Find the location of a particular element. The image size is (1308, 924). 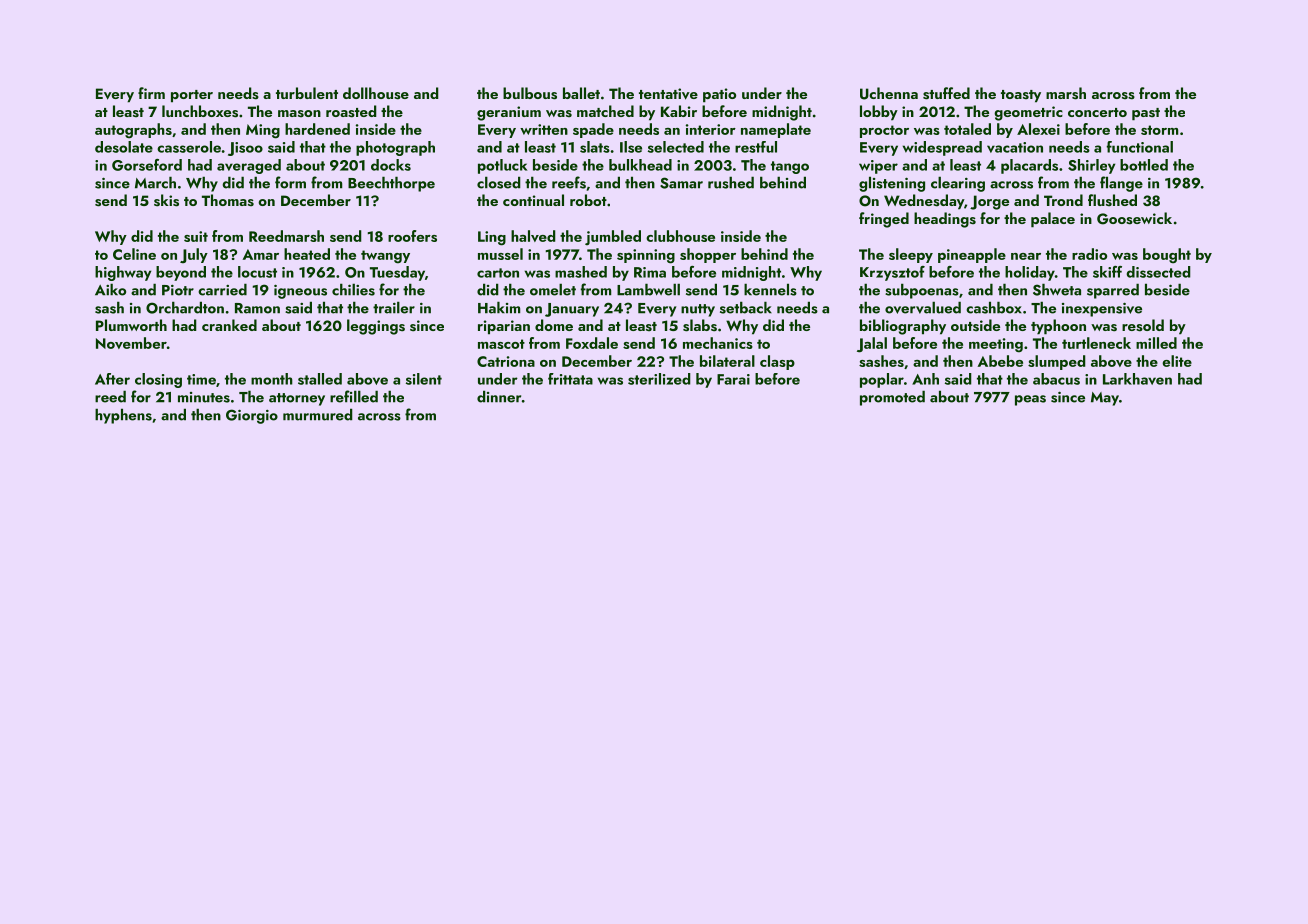

abacus is located at coordinates (1056, 379).
